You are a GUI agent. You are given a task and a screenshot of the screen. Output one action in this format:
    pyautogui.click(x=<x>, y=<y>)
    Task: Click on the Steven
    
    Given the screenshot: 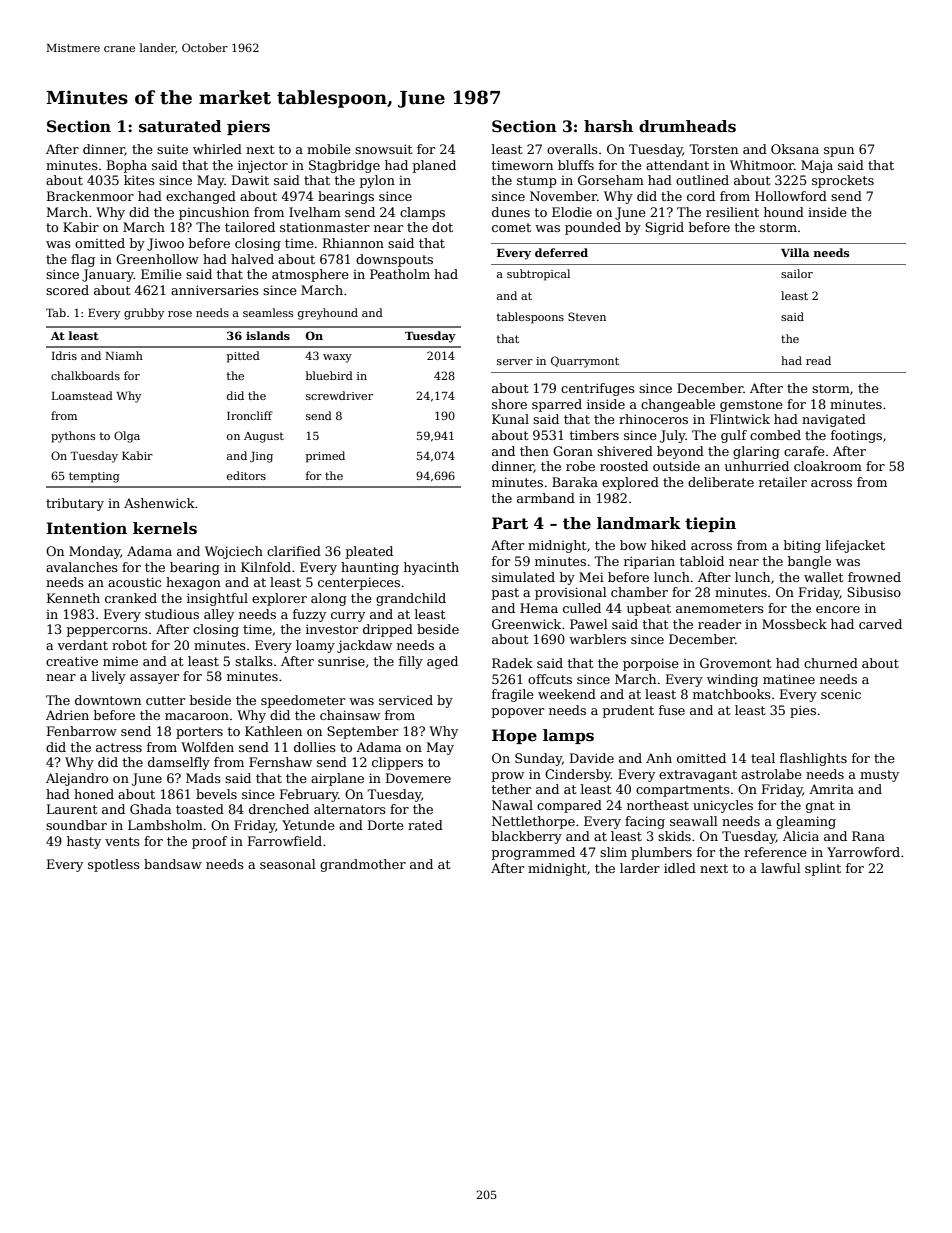 What is the action you would take?
    pyautogui.click(x=587, y=316)
